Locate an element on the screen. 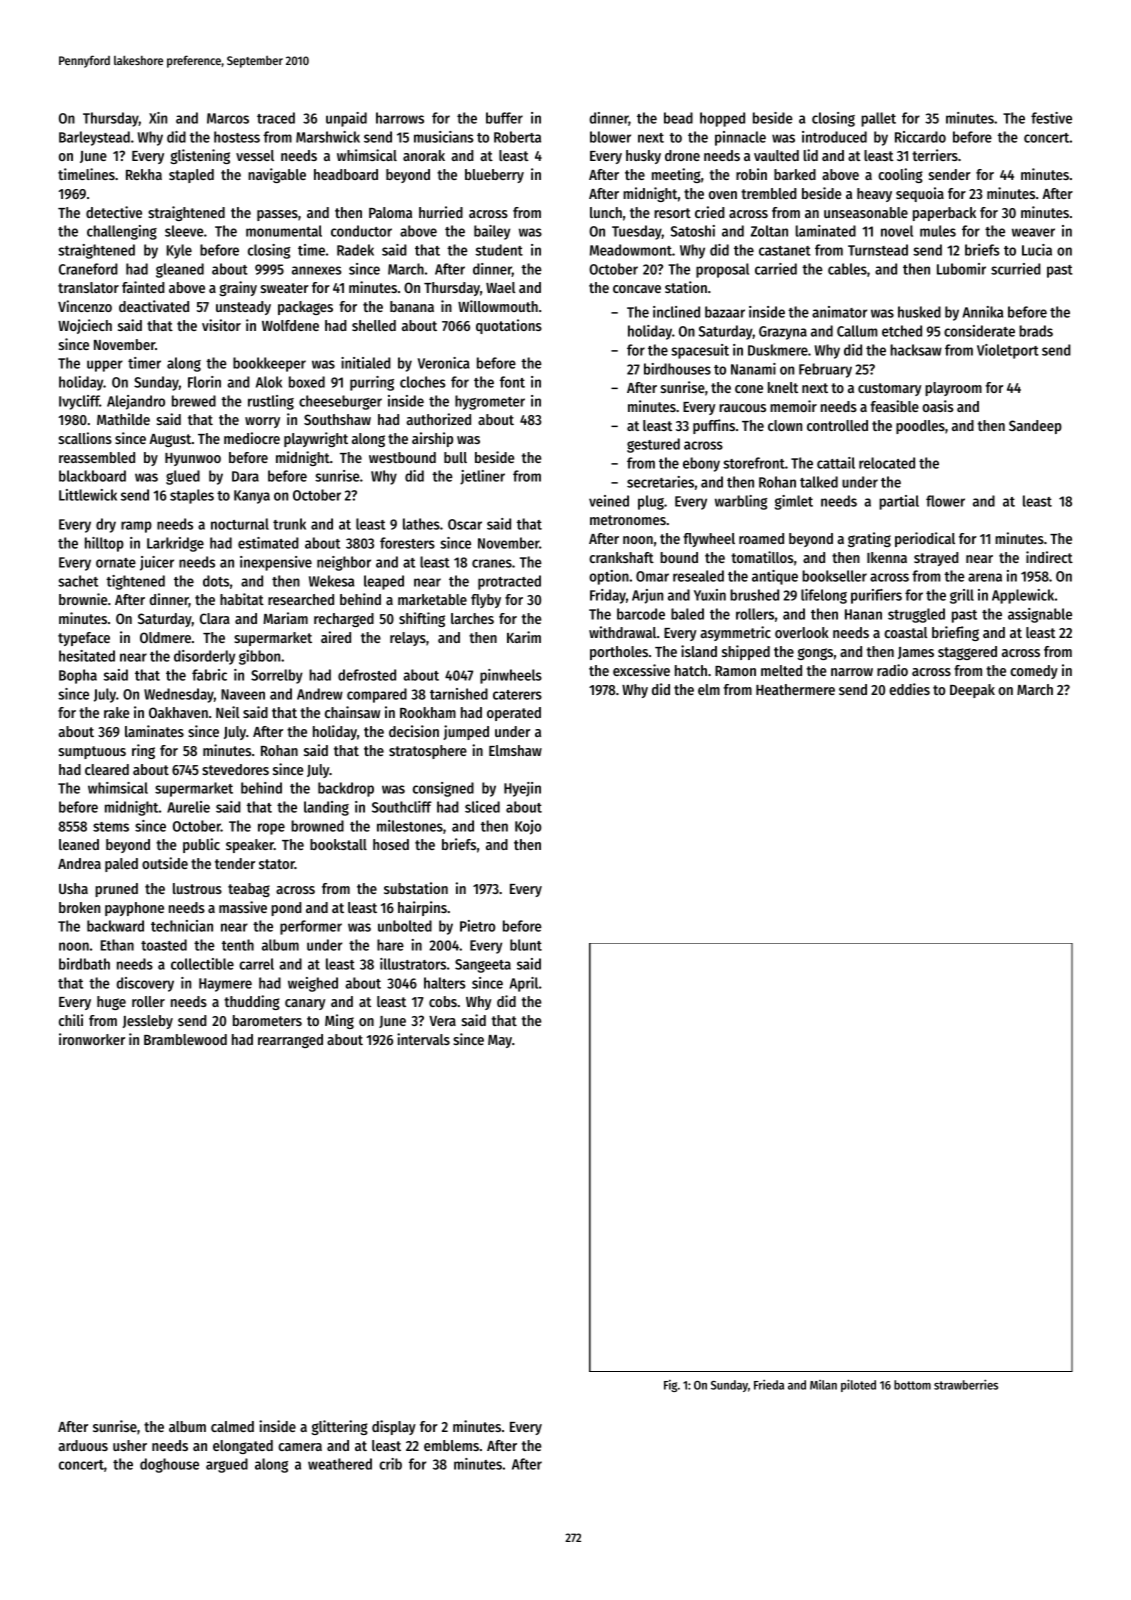  indirect is located at coordinates (1049, 557).
